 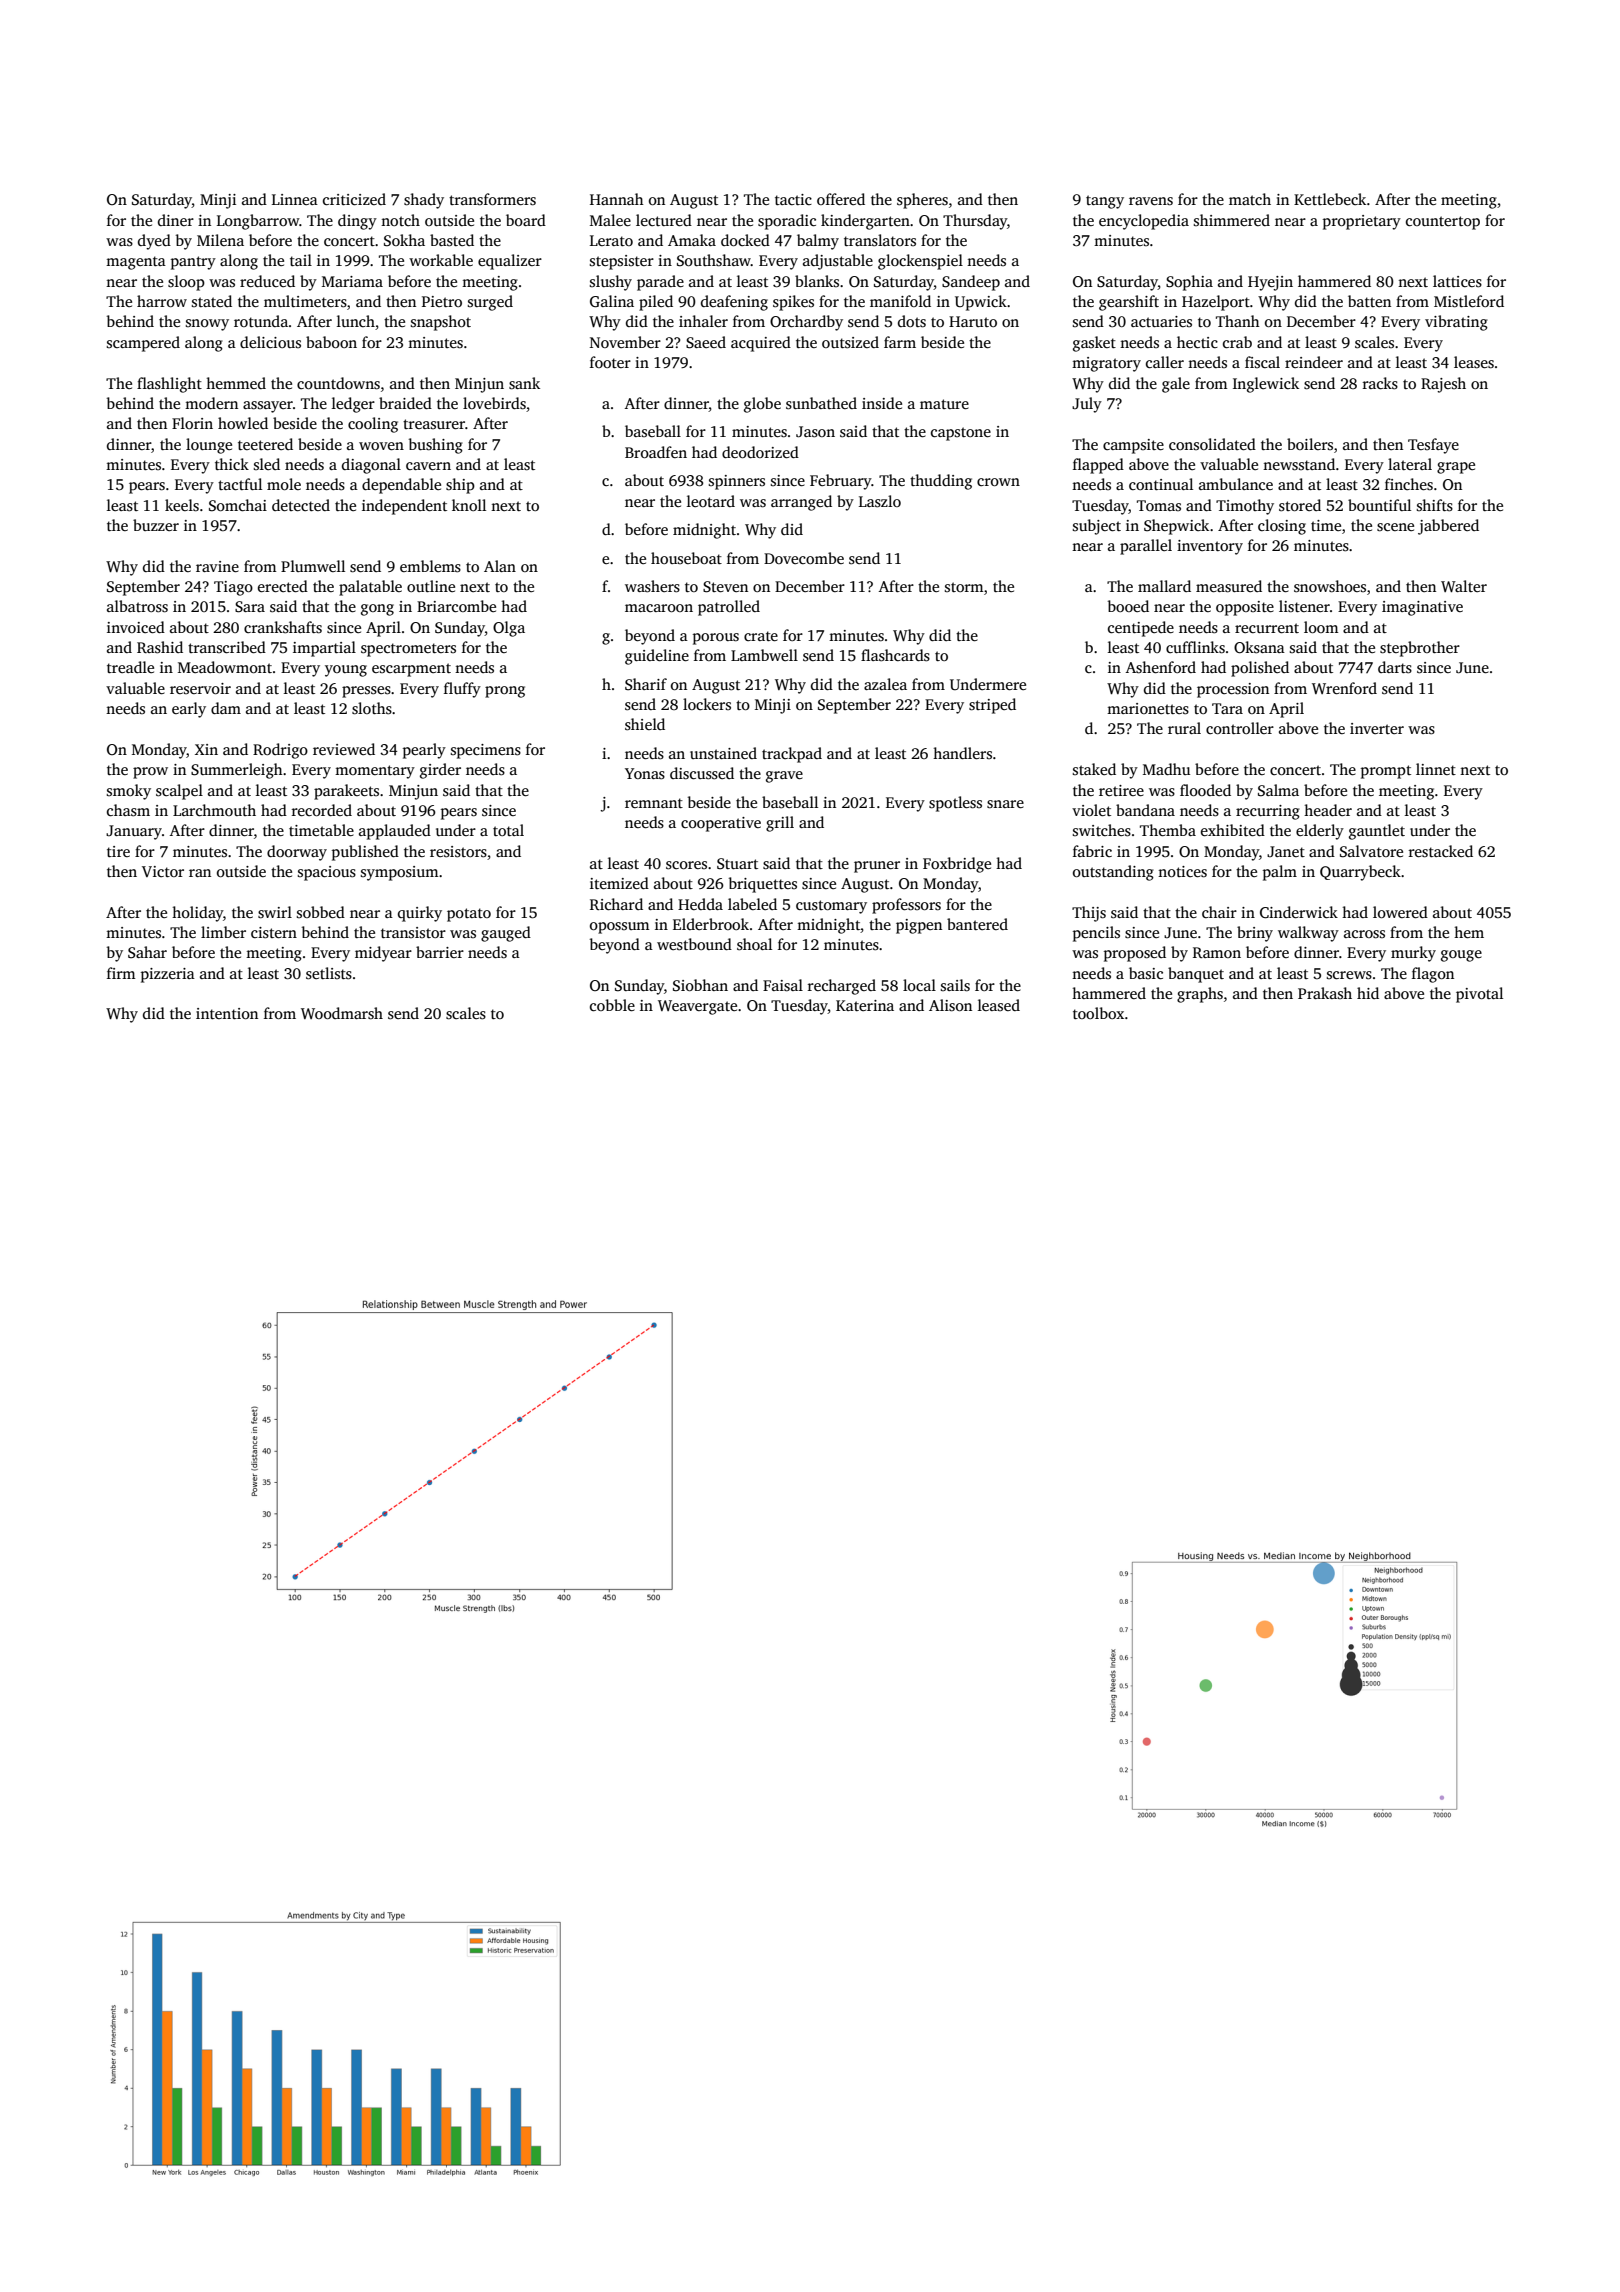 I want to click on Wrenford, so click(x=1344, y=688).
